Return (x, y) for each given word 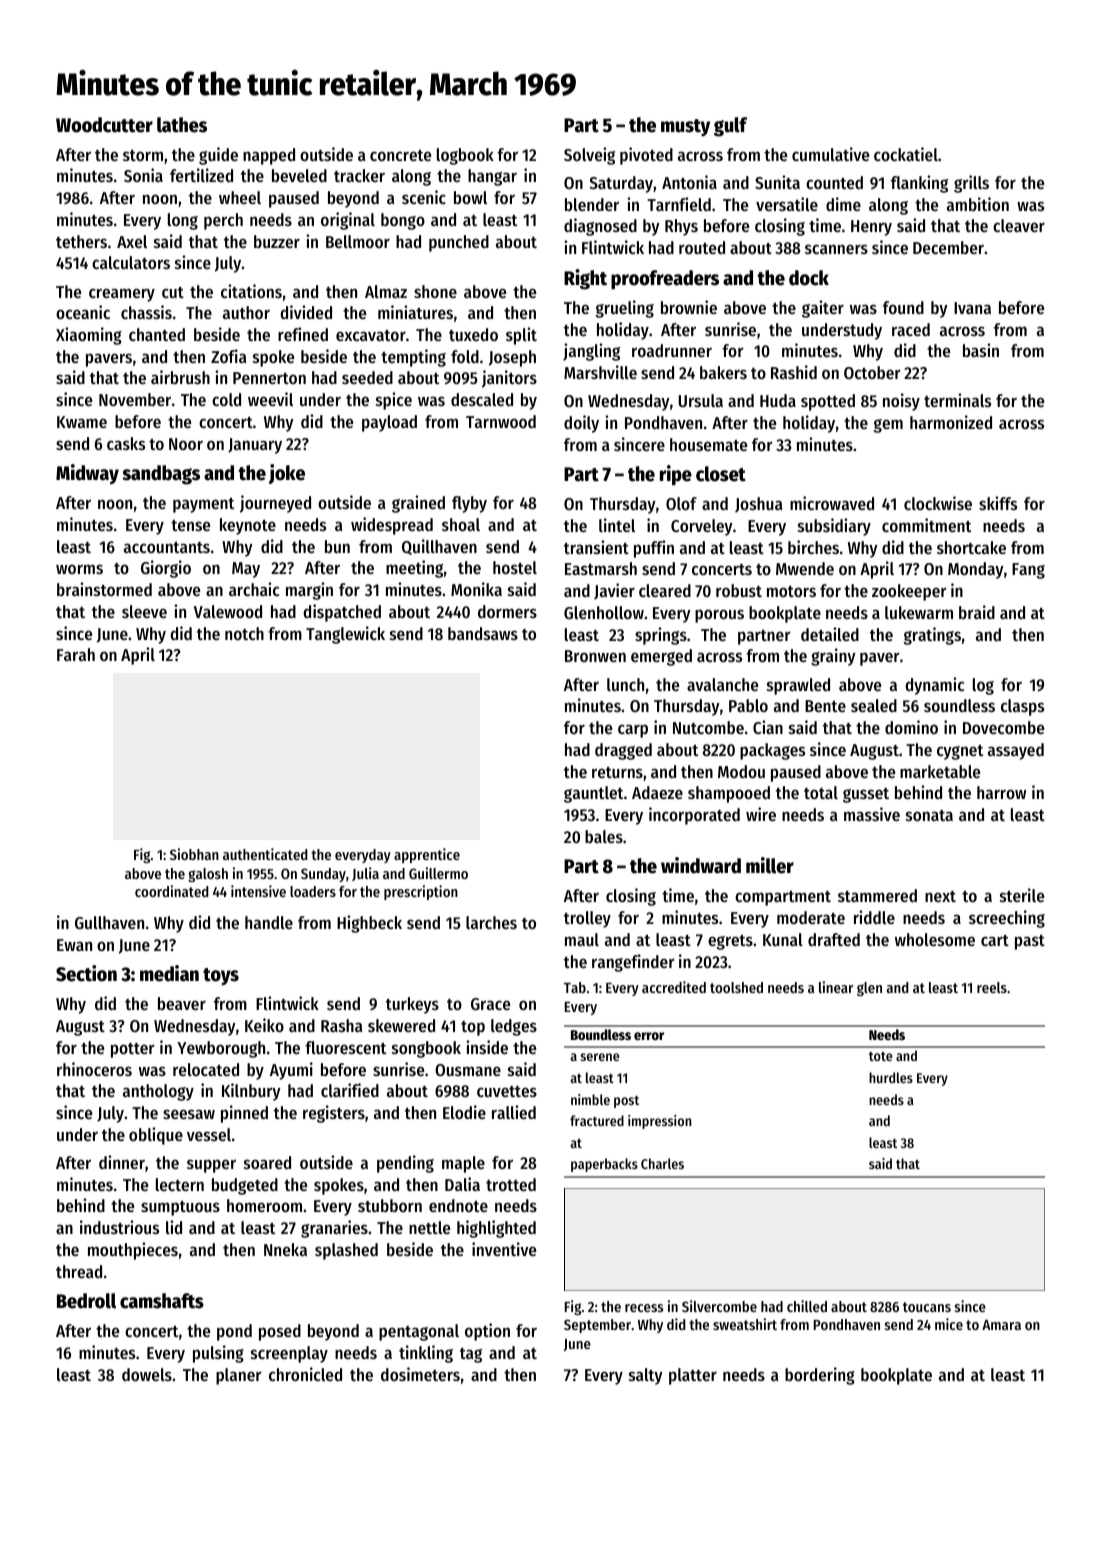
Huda (778, 400)
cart (995, 940)
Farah (76, 654)
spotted (828, 402)
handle (269, 922)
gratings (932, 636)
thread (79, 1271)
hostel (515, 567)
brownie (689, 307)
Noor (186, 444)
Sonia (143, 175)
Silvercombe (719, 1306)
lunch (625, 684)
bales (604, 836)
